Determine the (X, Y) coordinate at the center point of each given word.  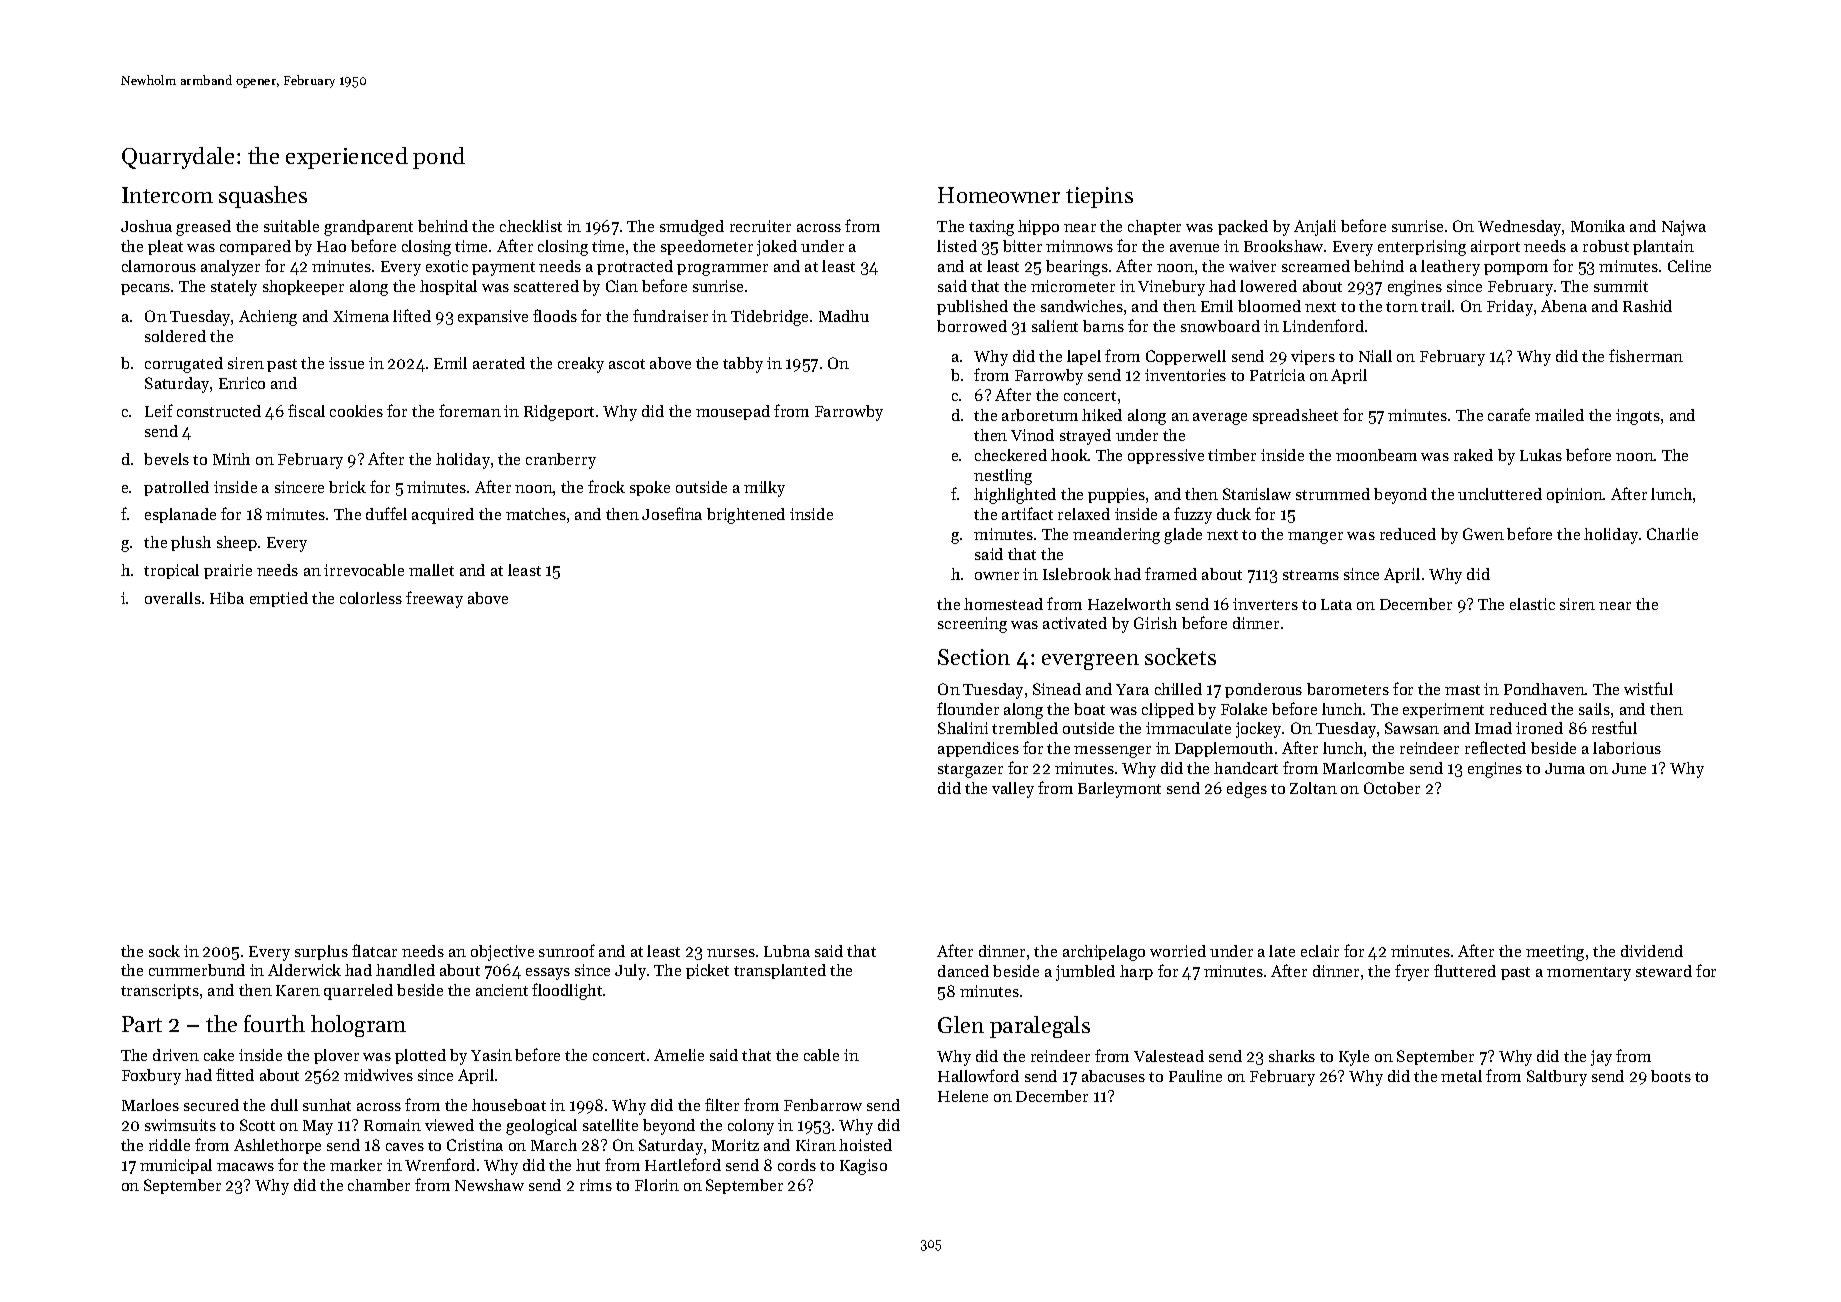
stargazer (970, 771)
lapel (1084, 357)
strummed (1333, 494)
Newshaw (489, 1185)
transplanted (780, 971)
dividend (1652, 951)
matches (536, 514)
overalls (173, 598)
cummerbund (197, 970)
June (1629, 768)
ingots (1638, 417)
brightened (746, 516)
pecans (145, 289)
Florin (657, 1185)
